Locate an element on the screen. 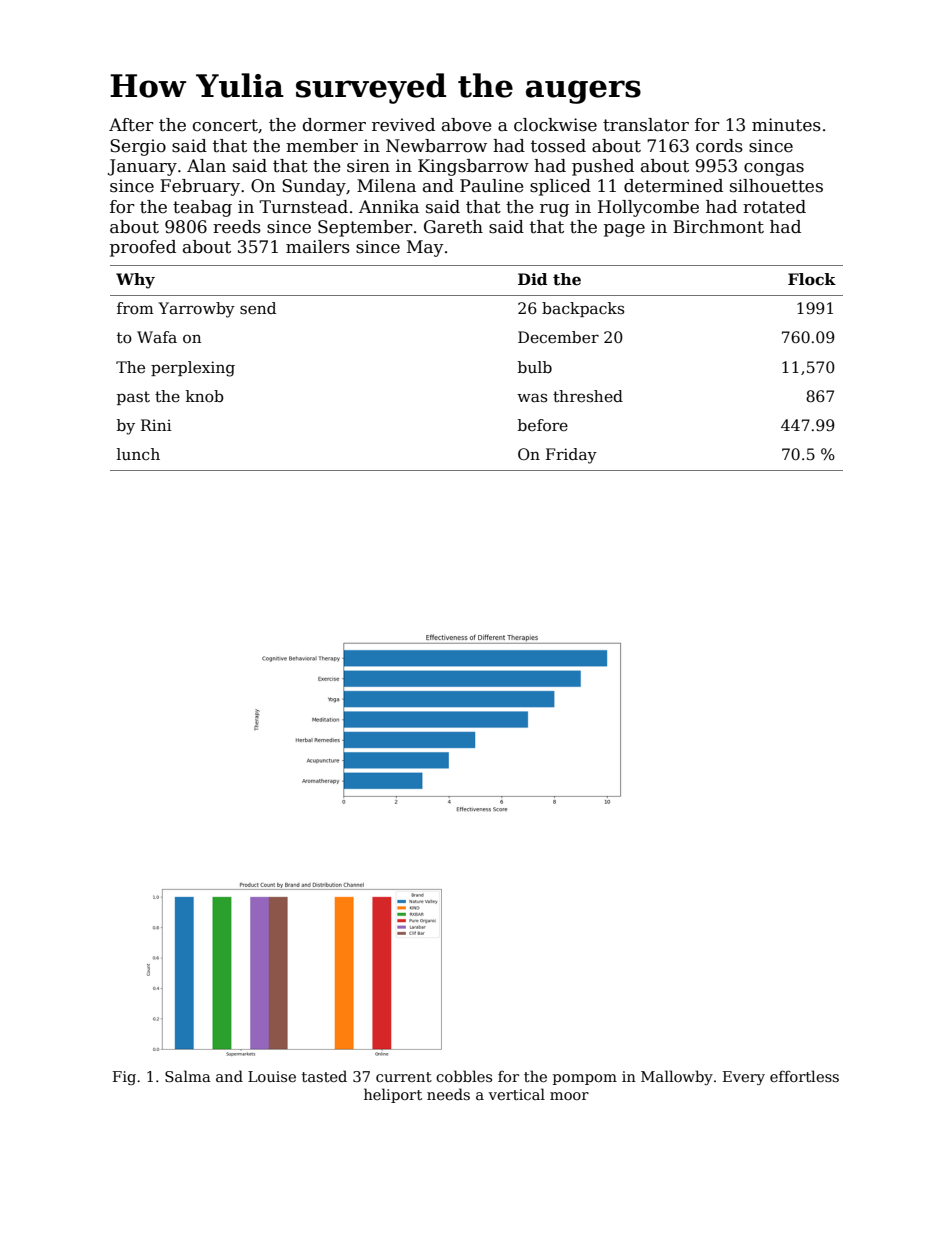 The image size is (952, 1233). before is located at coordinates (543, 425).
